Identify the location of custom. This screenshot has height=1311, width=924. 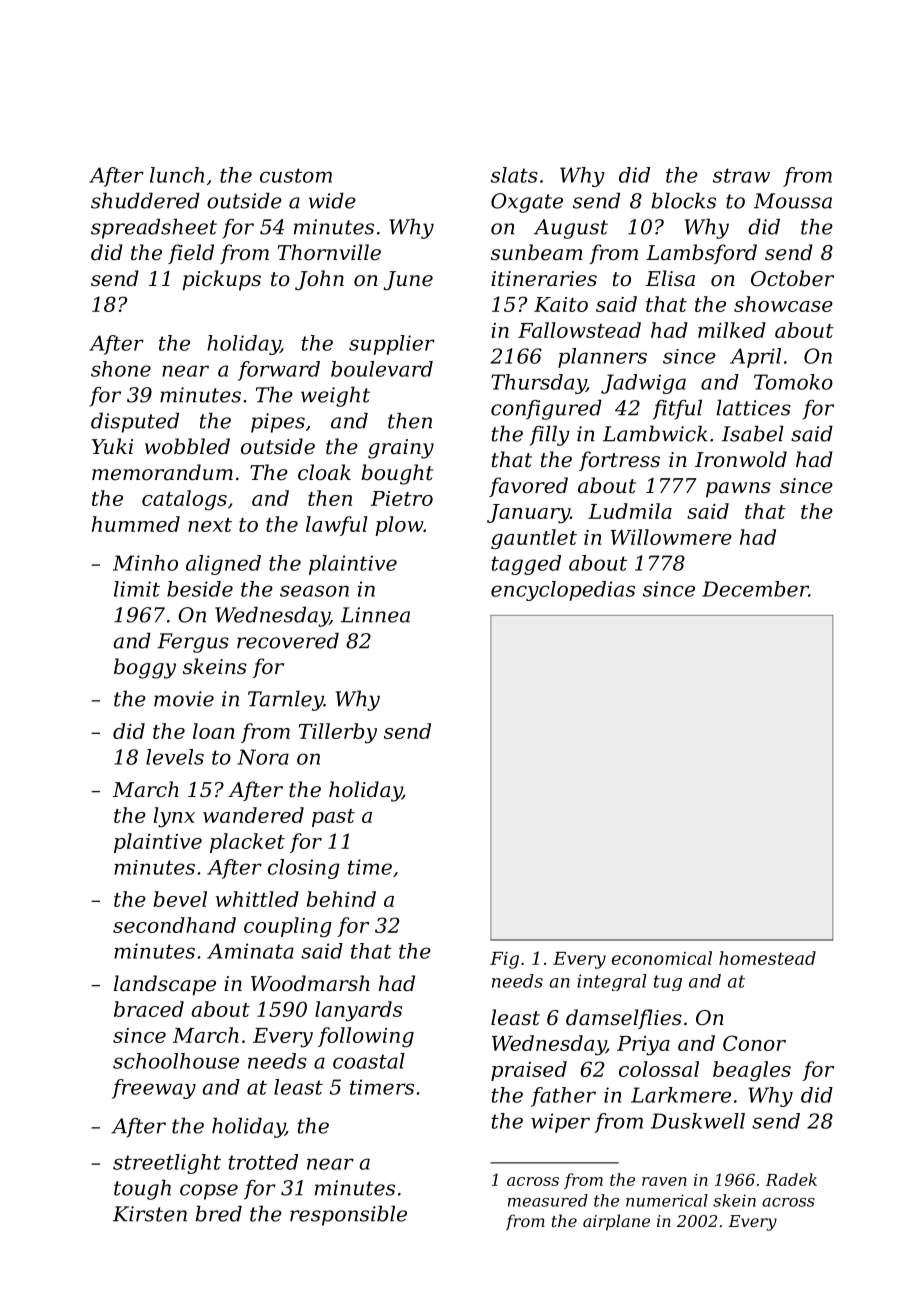
(296, 175).
